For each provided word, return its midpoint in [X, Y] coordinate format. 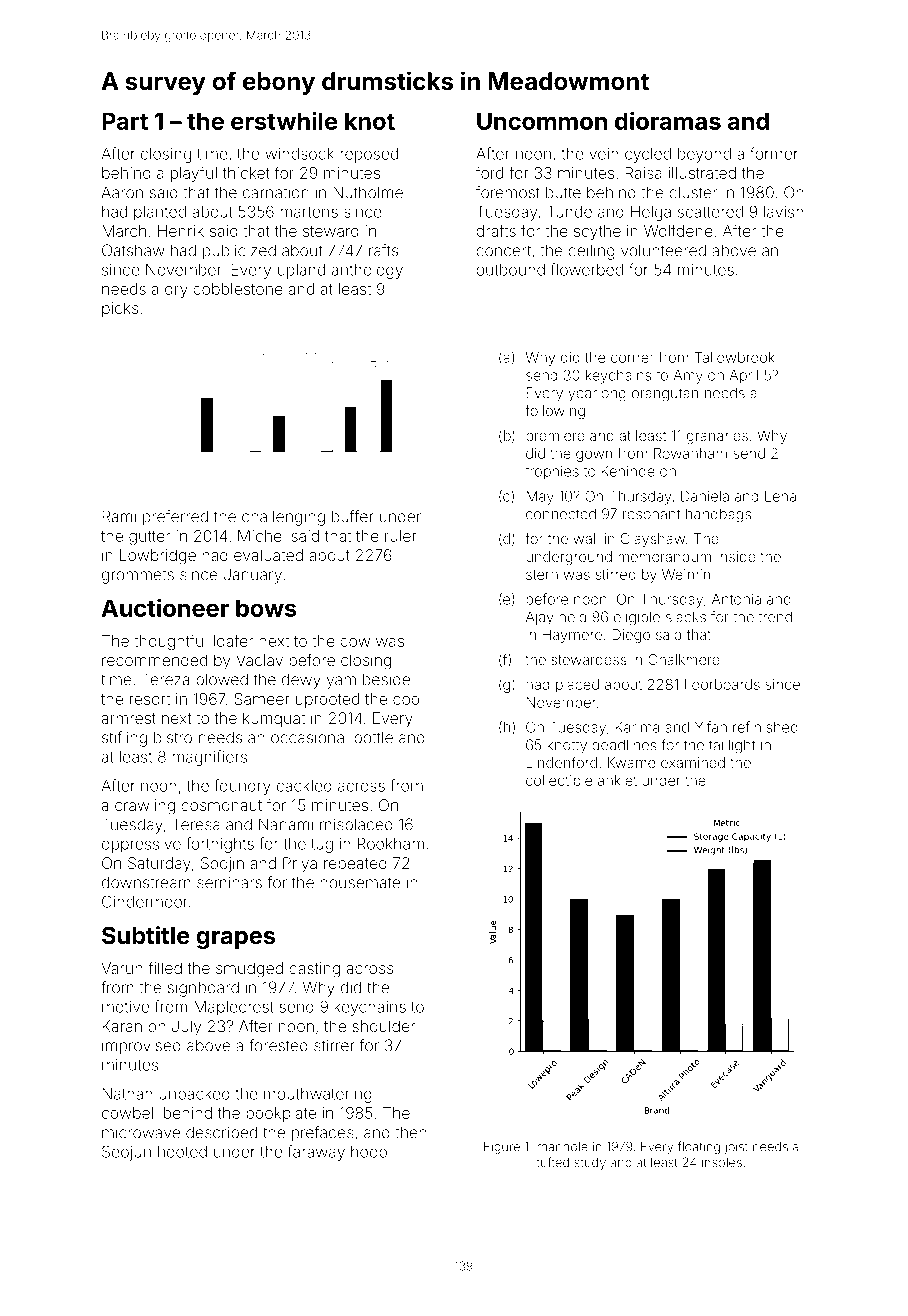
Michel [261, 536]
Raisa [643, 173]
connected [561, 514]
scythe [597, 232]
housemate [360, 883]
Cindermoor [145, 901]
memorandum [664, 556]
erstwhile [284, 120]
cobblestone [238, 289]
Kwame [631, 762]
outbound [510, 270]
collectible [559, 780]
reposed [369, 155]
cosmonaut [221, 805]
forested [278, 1045]
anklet [617, 780]
